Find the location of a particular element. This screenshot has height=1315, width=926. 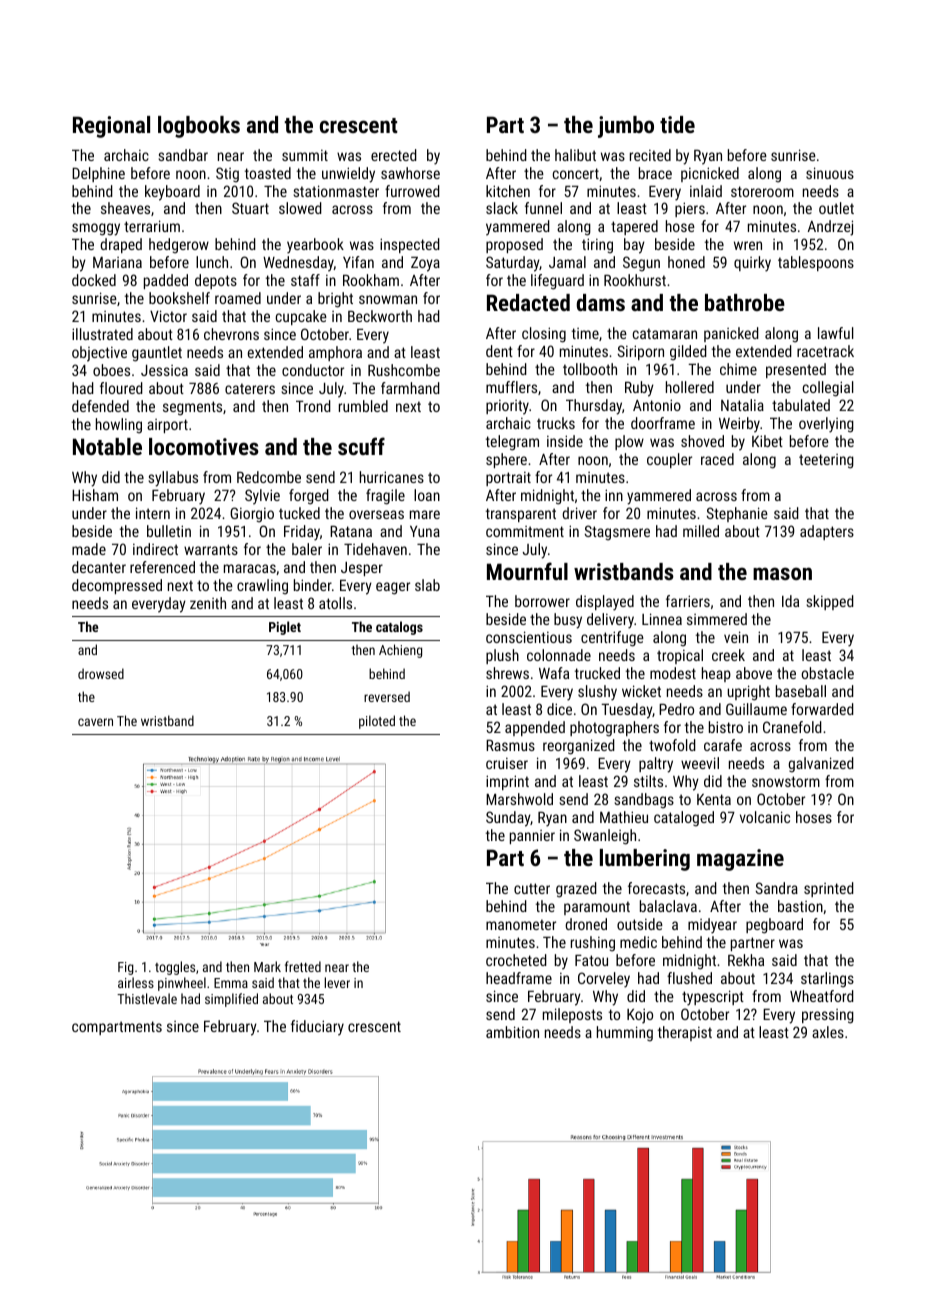

gauntlet is located at coordinates (157, 354).
